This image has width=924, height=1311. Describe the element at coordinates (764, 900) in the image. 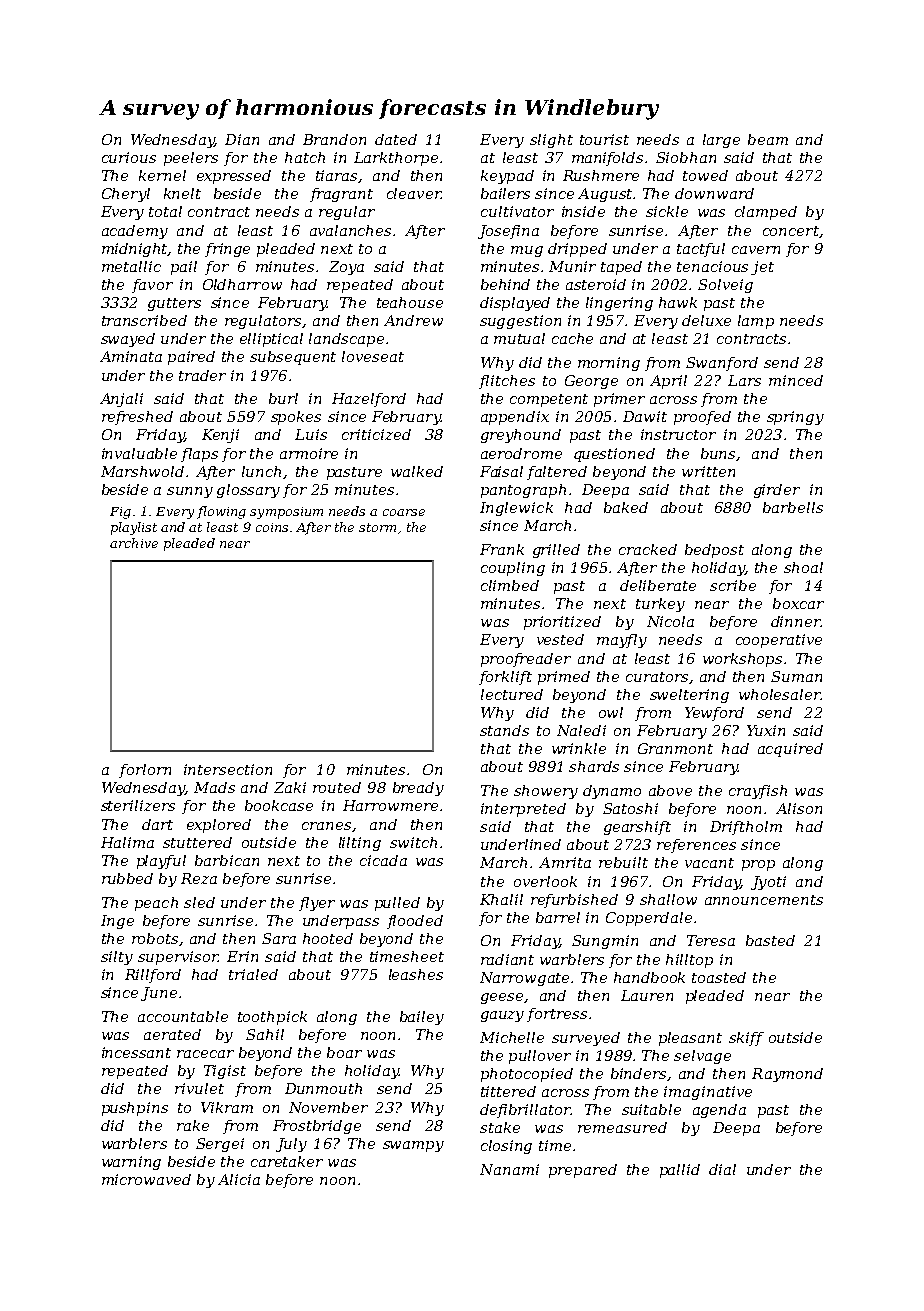

I see `announcements` at that location.
